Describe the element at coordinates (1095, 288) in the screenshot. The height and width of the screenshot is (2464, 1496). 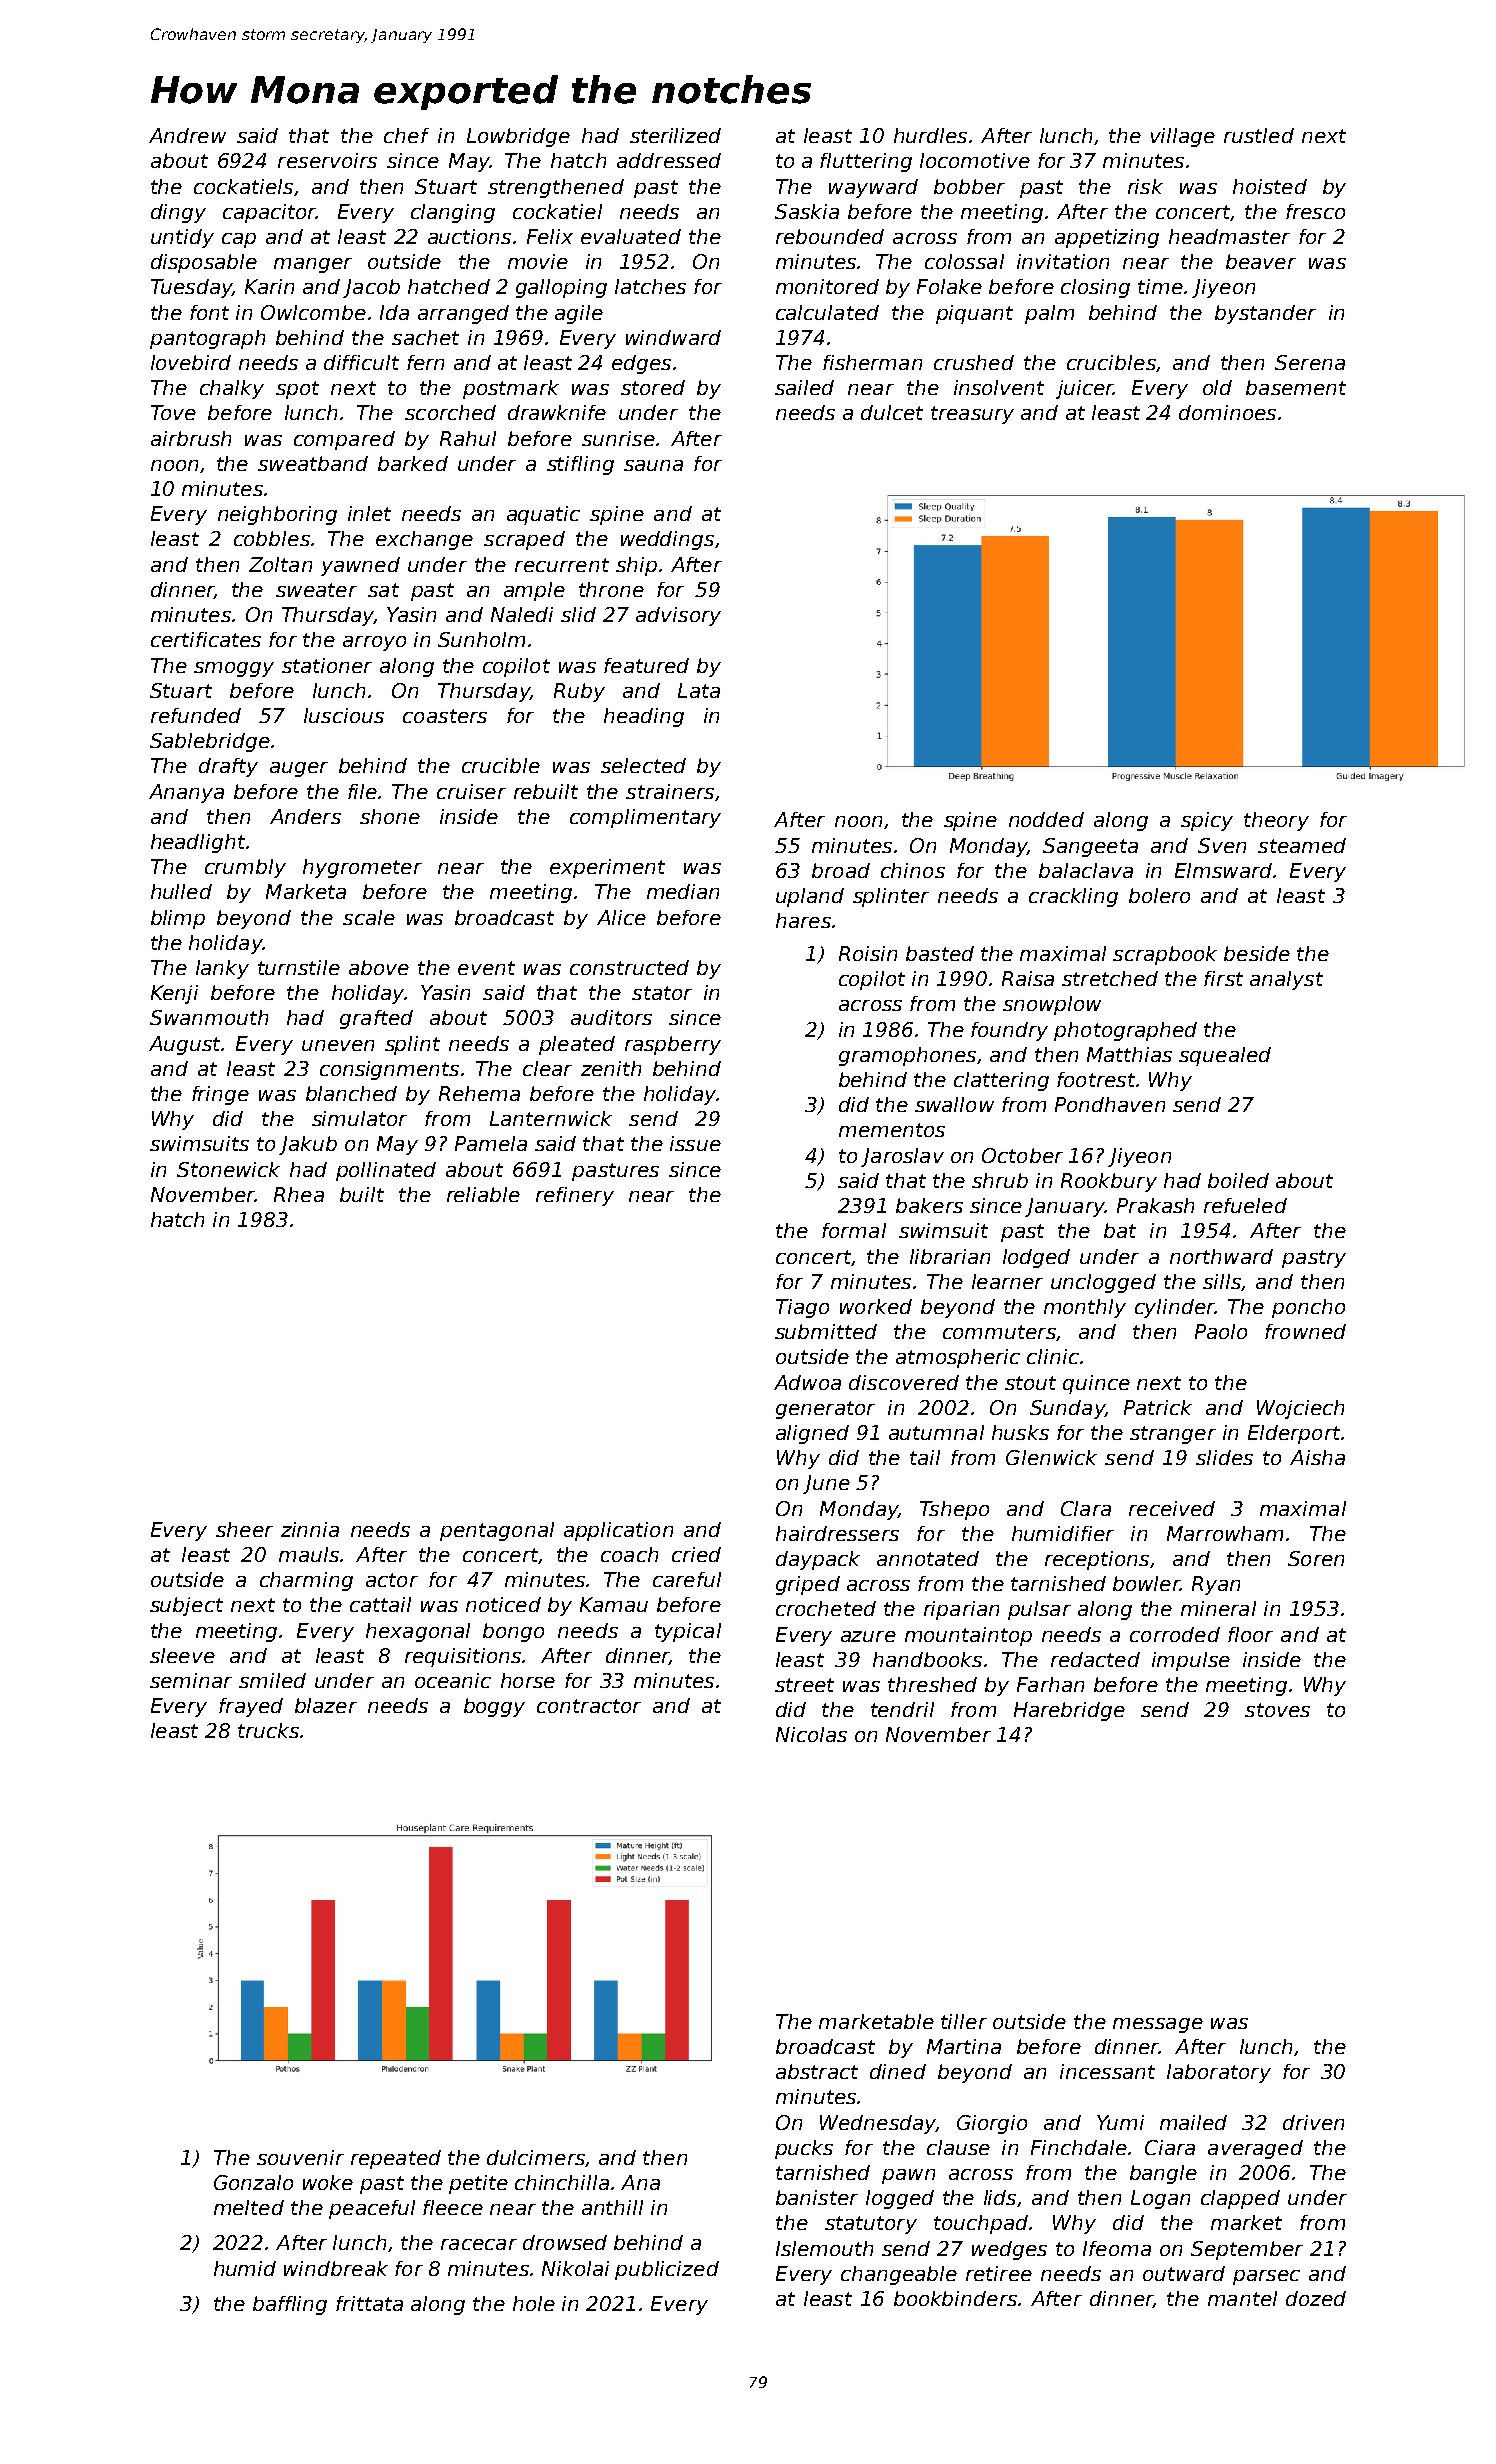
I see `closing` at that location.
